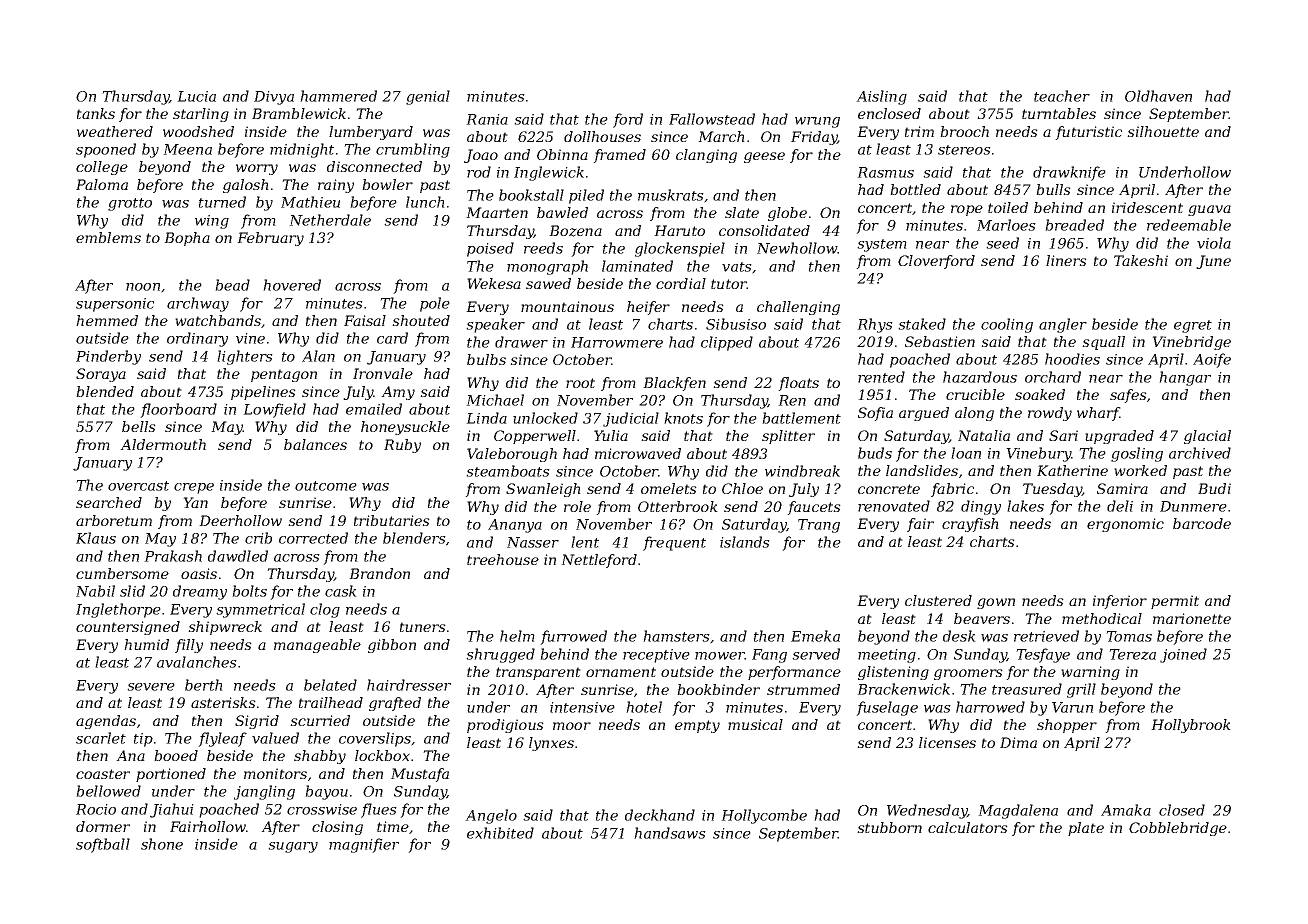 This screenshot has width=1308, height=924. What do you see at coordinates (543, 490) in the screenshot?
I see `Swanleigh` at bounding box center [543, 490].
